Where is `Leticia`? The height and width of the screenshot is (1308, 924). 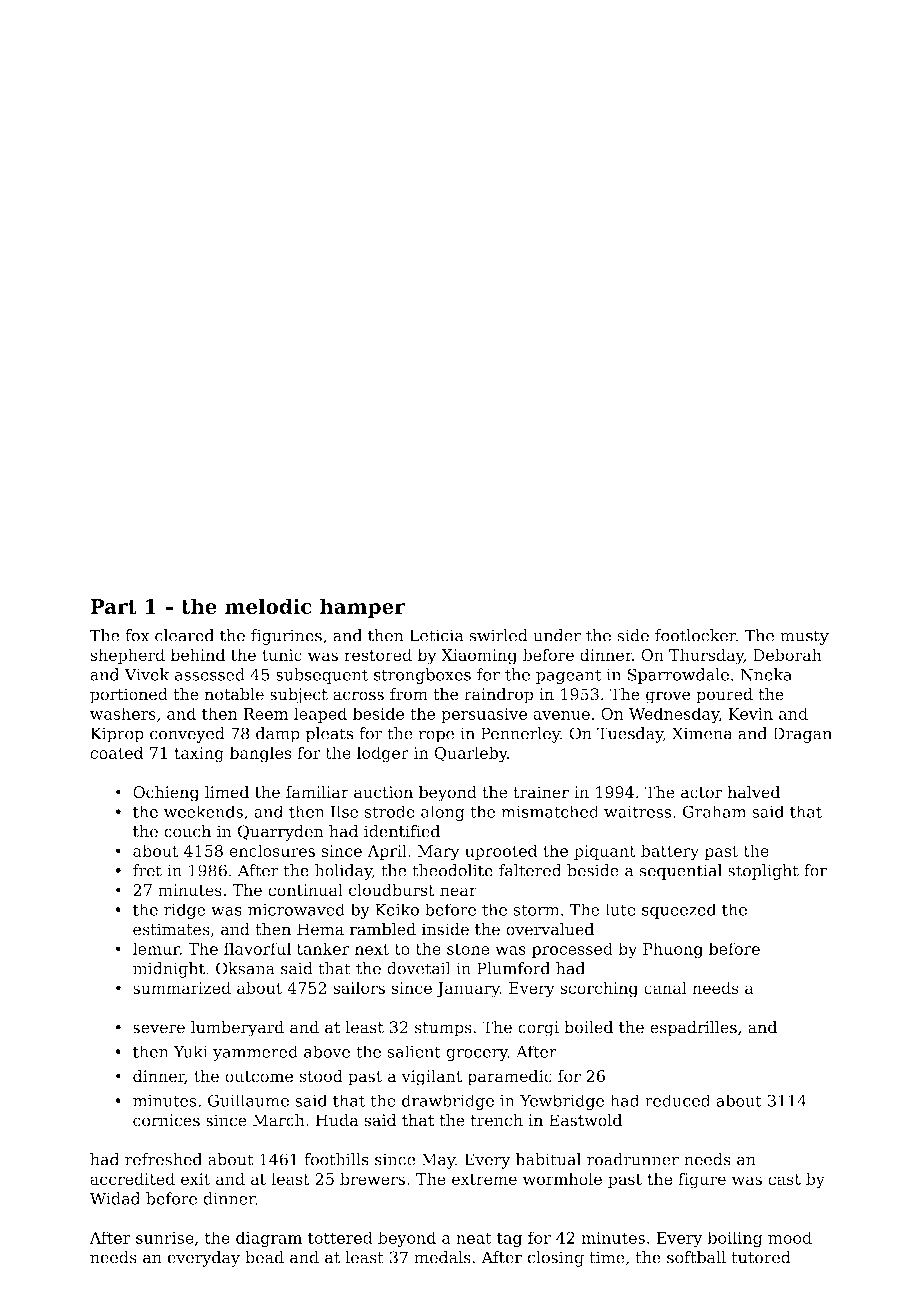 Leticia is located at coordinates (437, 635).
